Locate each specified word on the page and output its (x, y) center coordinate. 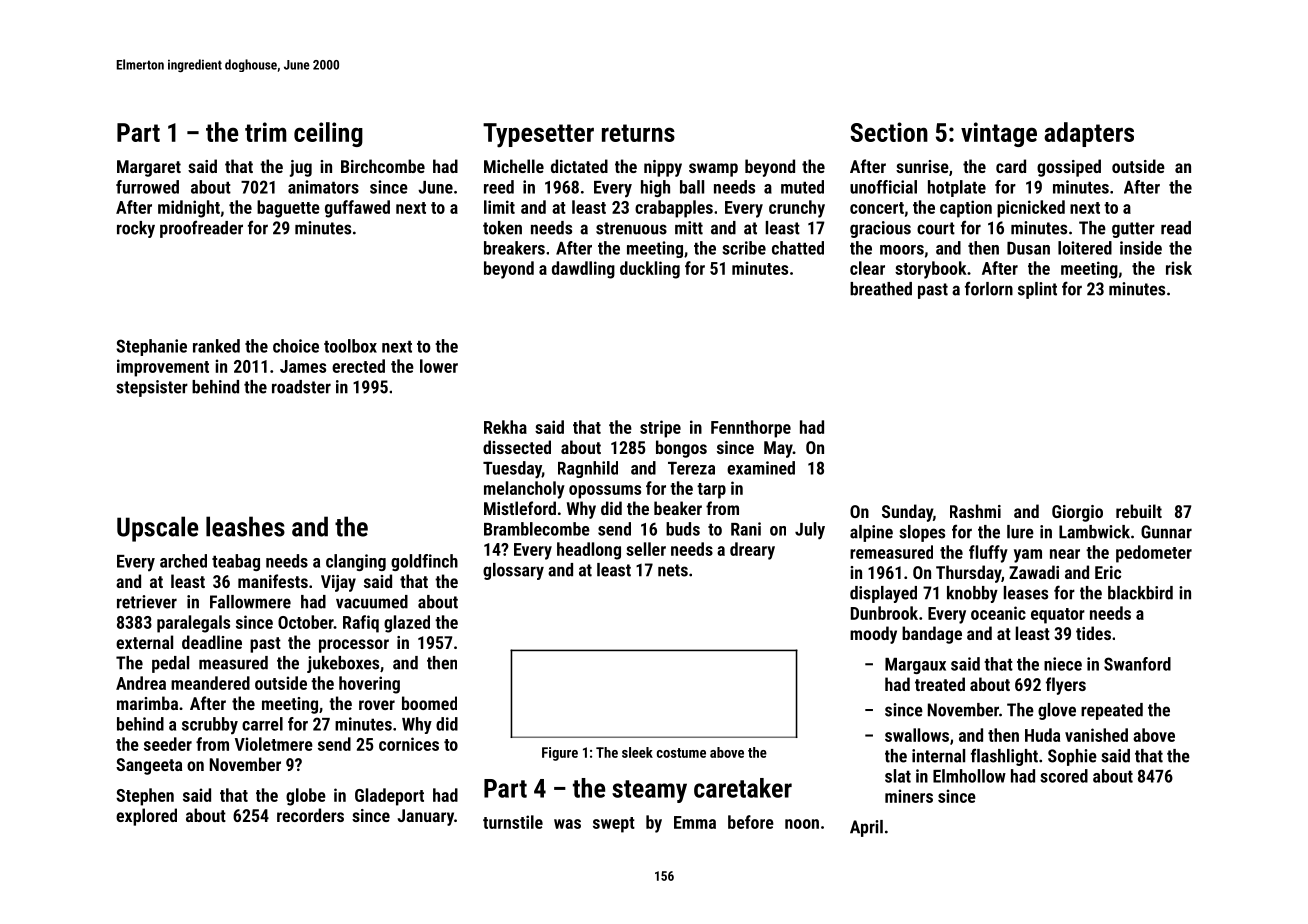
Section (889, 132)
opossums (605, 492)
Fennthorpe (751, 429)
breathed (881, 289)
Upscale (157, 529)
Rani (746, 529)
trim (266, 132)
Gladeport (389, 797)
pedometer (1154, 554)
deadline (212, 642)
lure (1020, 532)
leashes (245, 526)
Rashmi (975, 511)
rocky (136, 229)
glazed (407, 624)
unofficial (883, 187)
